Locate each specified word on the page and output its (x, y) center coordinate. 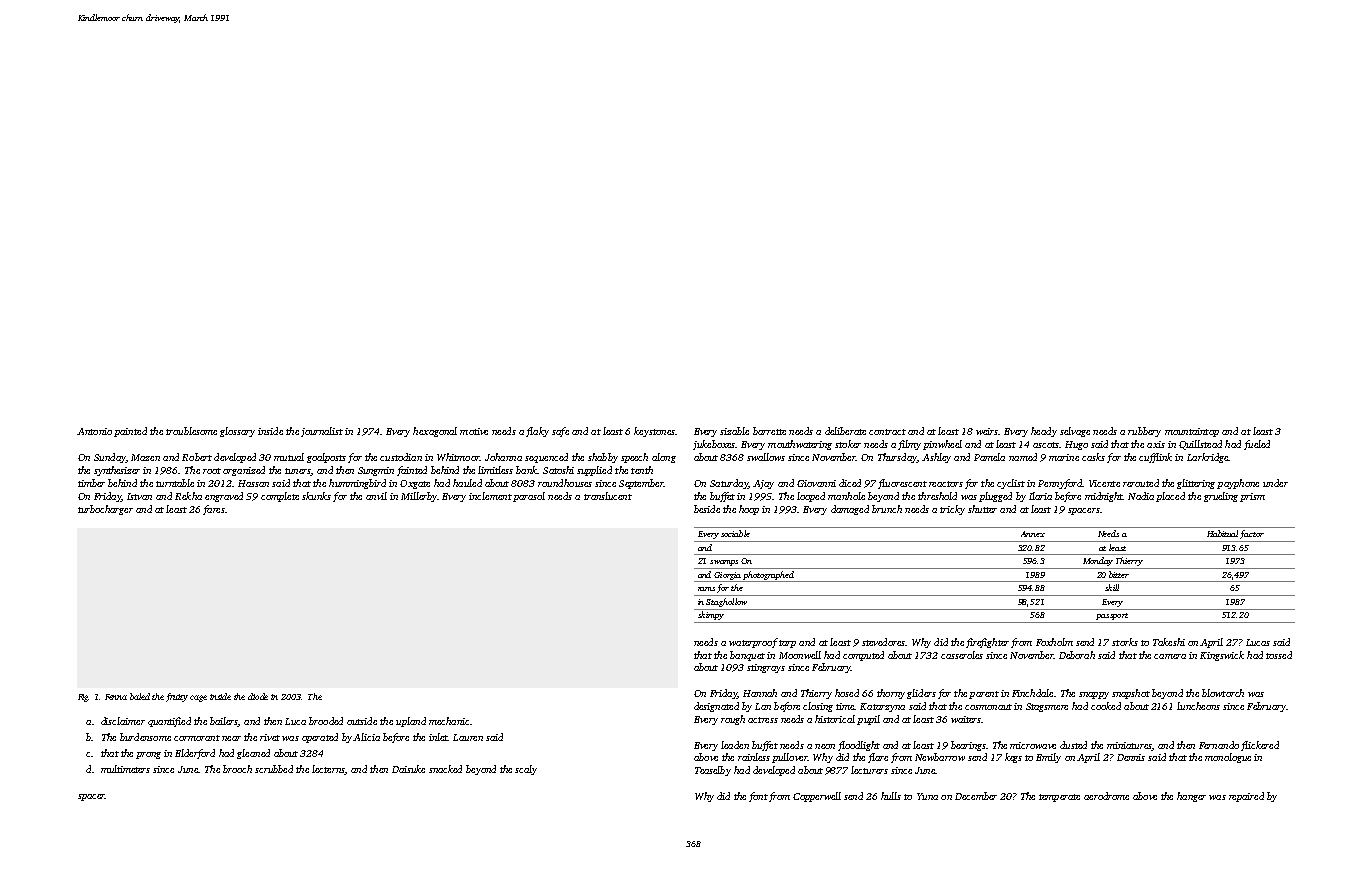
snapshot (1131, 694)
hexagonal (435, 432)
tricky (952, 510)
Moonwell (800, 655)
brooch (237, 769)
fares (214, 510)
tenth (642, 470)
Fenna (116, 697)
